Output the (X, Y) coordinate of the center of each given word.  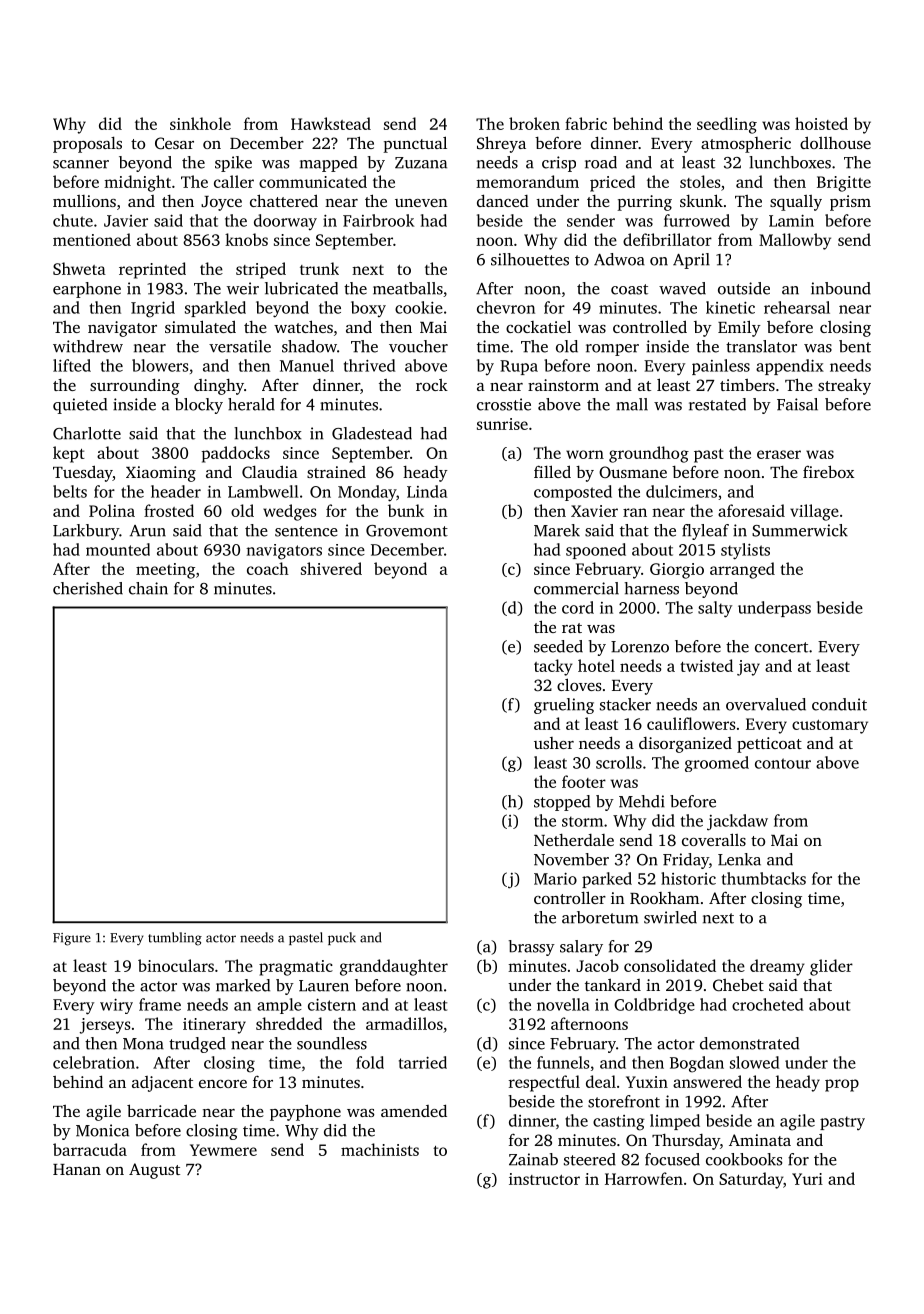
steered (590, 1159)
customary (830, 727)
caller (234, 181)
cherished (88, 588)
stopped (562, 803)
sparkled (215, 309)
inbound (841, 288)
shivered (331, 568)
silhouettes (530, 259)
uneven (421, 203)
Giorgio (677, 571)
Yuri (807, 1179)
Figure (72, 939)
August (154, 1171)
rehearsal (797, 307)
